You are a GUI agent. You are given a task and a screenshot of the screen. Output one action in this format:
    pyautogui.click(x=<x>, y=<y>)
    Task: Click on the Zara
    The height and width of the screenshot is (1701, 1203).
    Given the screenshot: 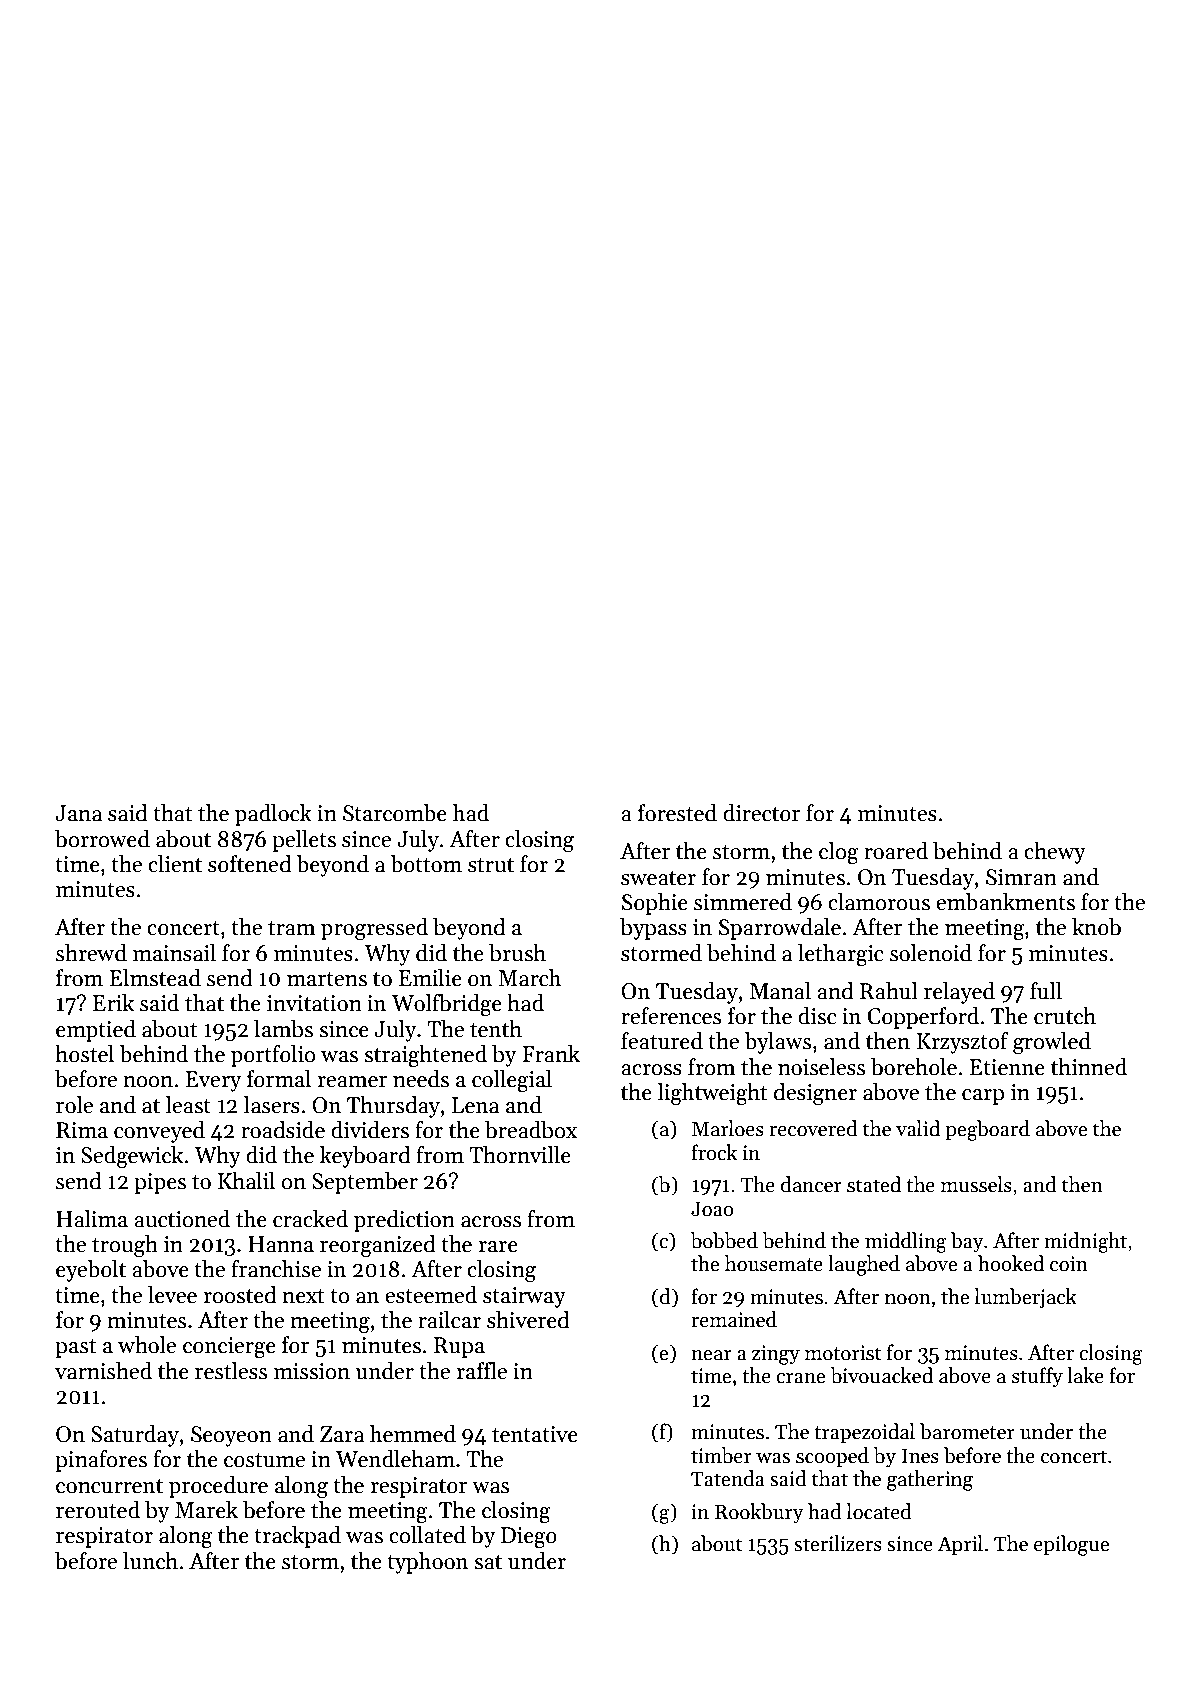 What is the action you would take?
    pyautogui.click(x=342, y=1434)
